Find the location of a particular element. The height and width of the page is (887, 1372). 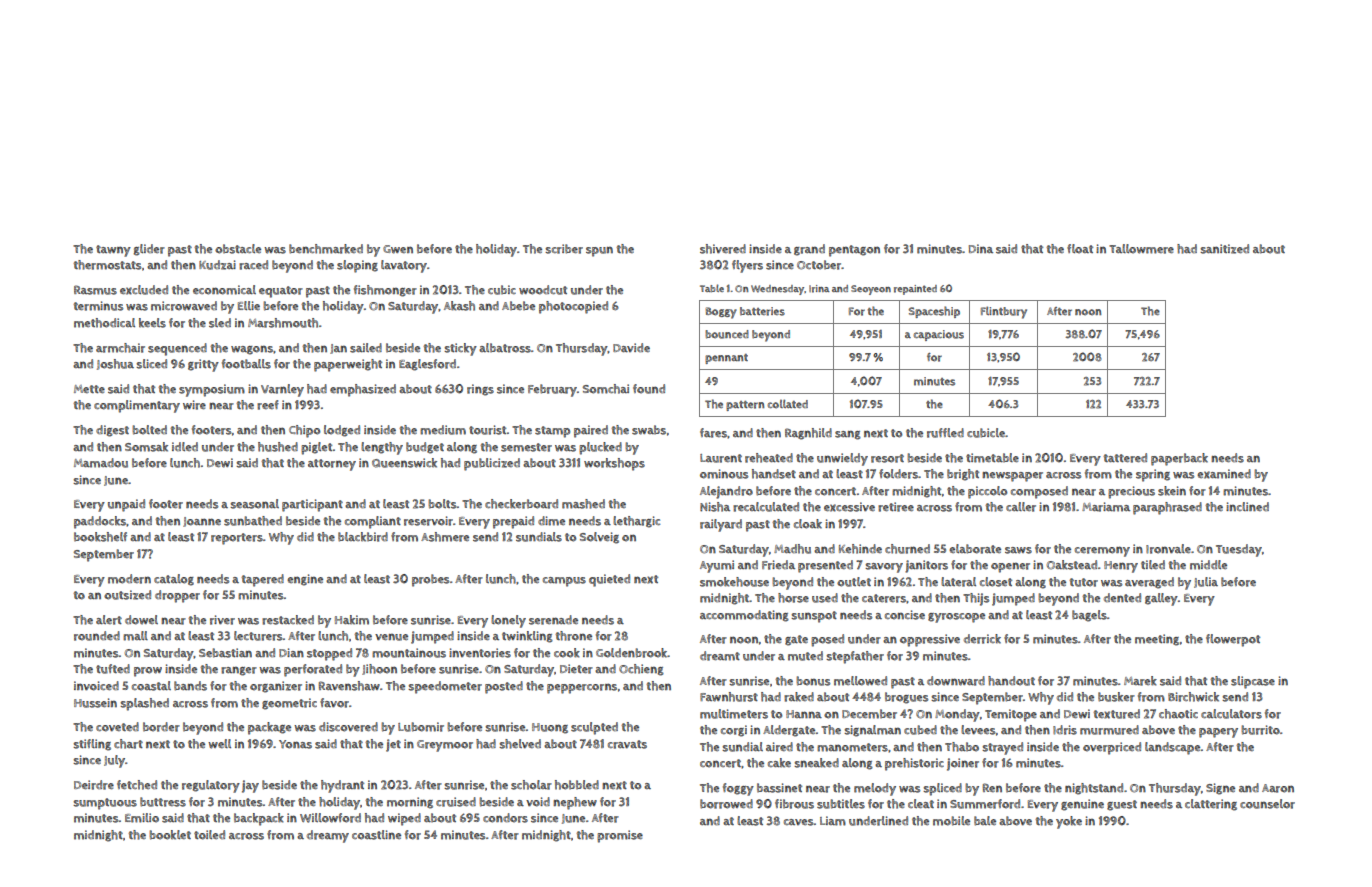

borrowed is located at coordinates (726, 804).
